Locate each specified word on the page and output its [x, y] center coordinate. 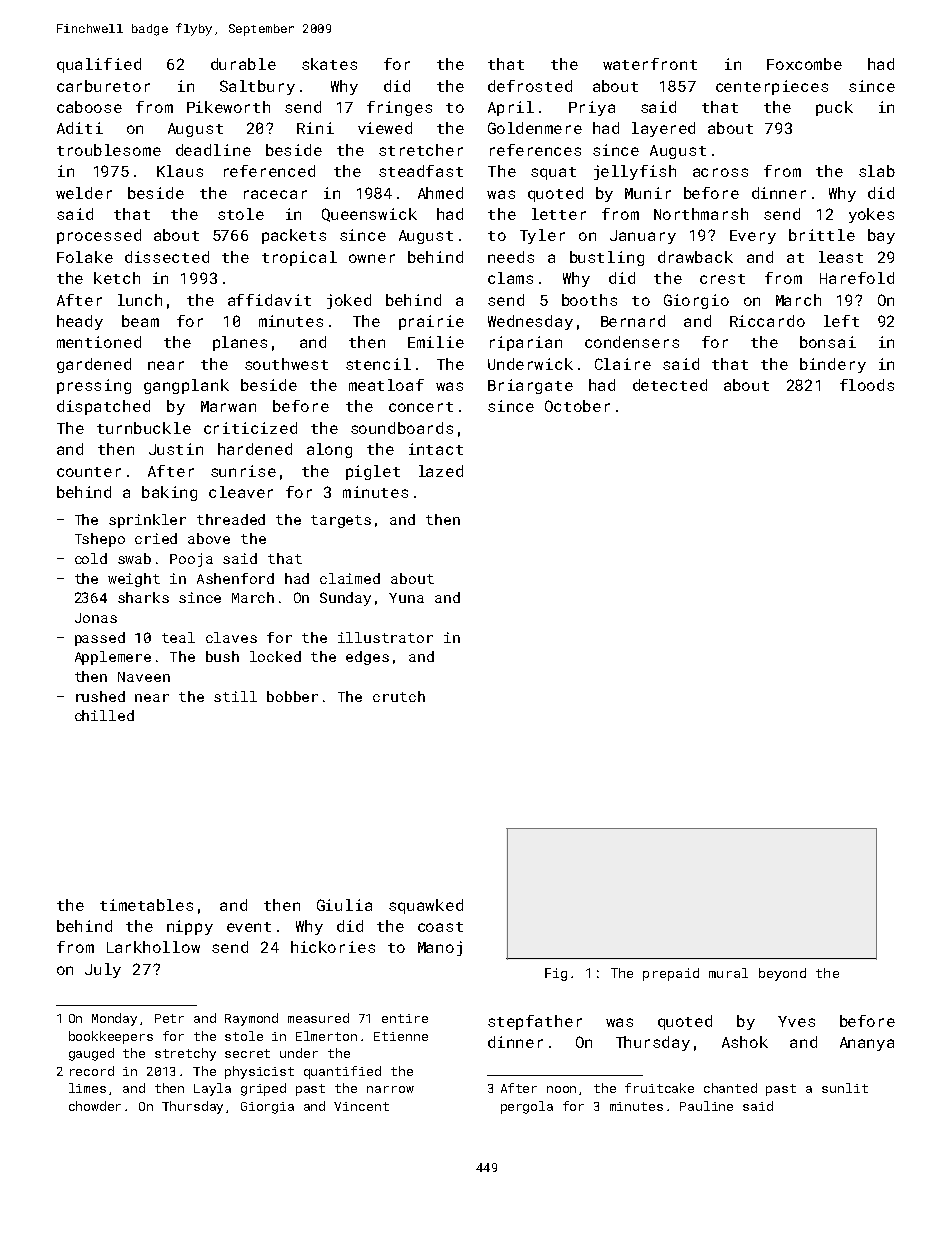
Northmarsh [701, 214]
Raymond [251, 1019]
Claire [623, 364]
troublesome [109, 150]
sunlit [845, 1088]
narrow [390, 1089]
